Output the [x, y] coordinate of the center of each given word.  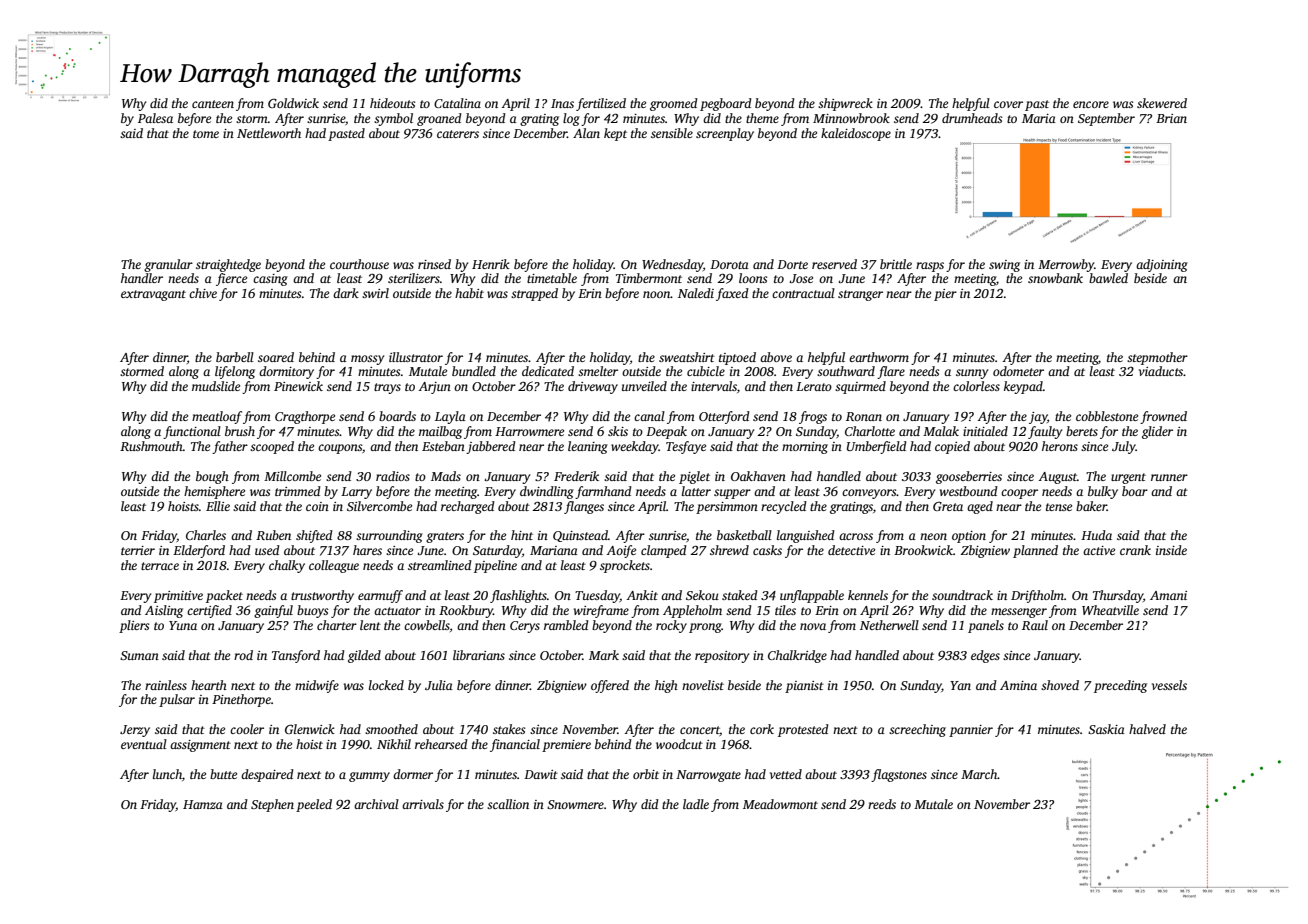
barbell [235, 357]
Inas [562, 103]
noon [657, 294]
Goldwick [293, 103]
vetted [786, 774]
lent [370, 625]
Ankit [642, 595]
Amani [1168, 595]
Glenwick [310, 729]
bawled [1108, 278]
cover [1008, 104]
